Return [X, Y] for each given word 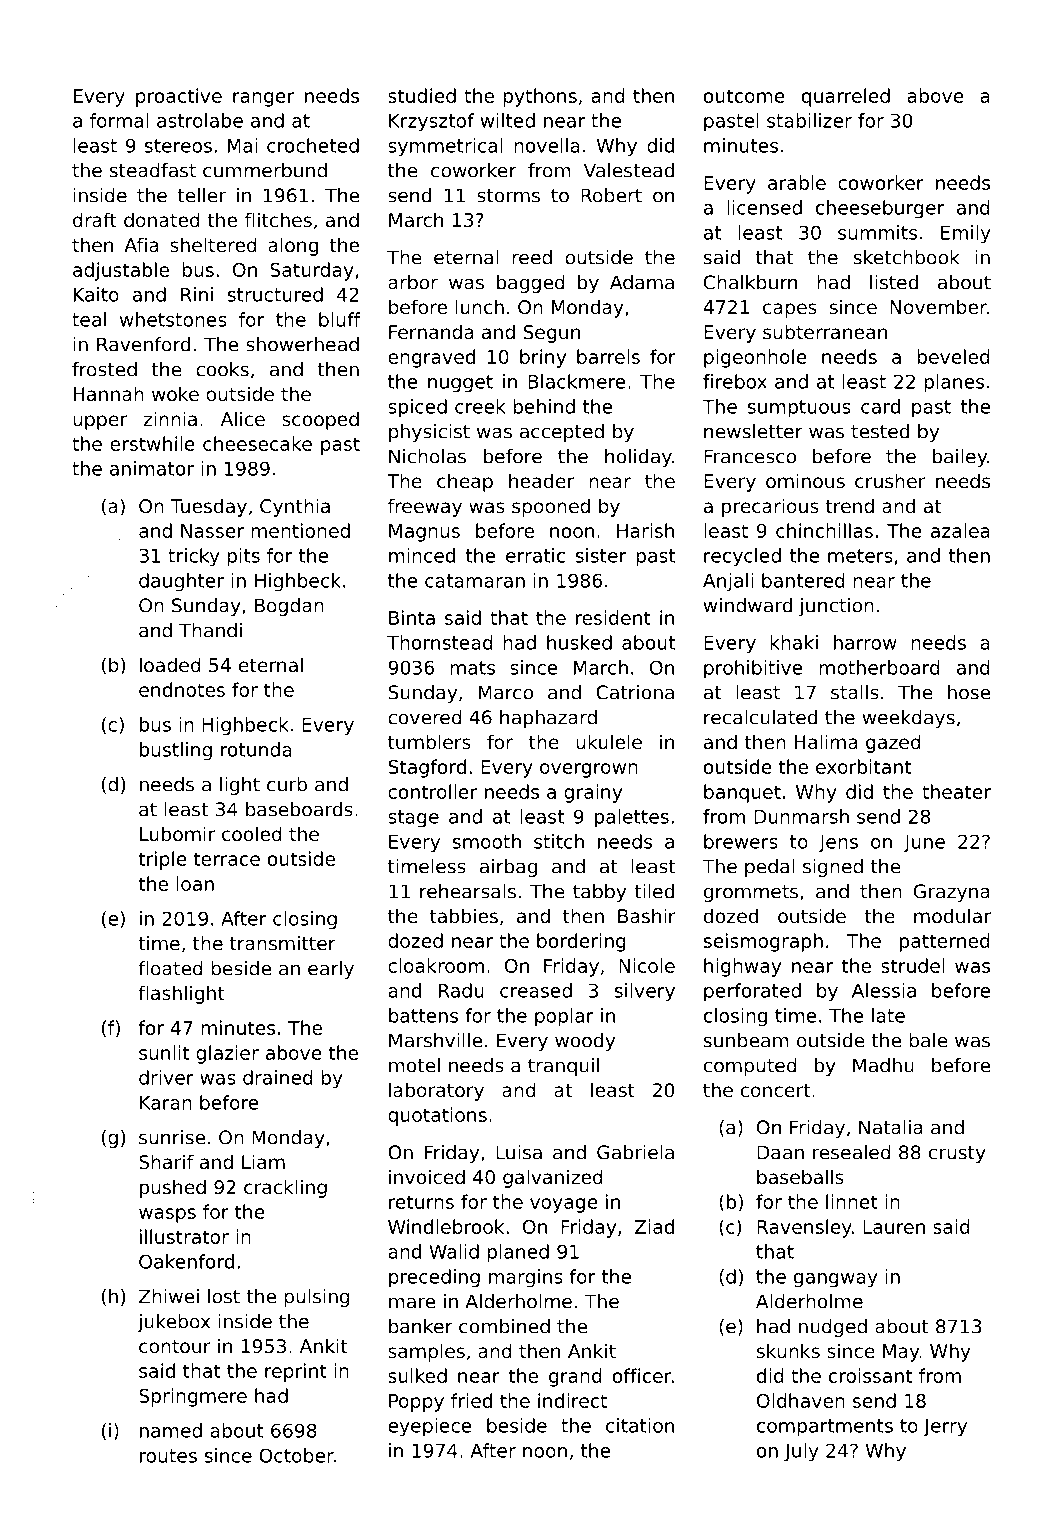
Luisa [519, 1152]
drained [278, 1077]
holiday [638, 458]
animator [152, 468]
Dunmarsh [801, 816]
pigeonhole [755, 358]
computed [750, 1067]
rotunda [256, 749]
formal [119, 120]
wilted [507, 120]
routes [168, 1456]
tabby [599, 893]
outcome [744, 96]
